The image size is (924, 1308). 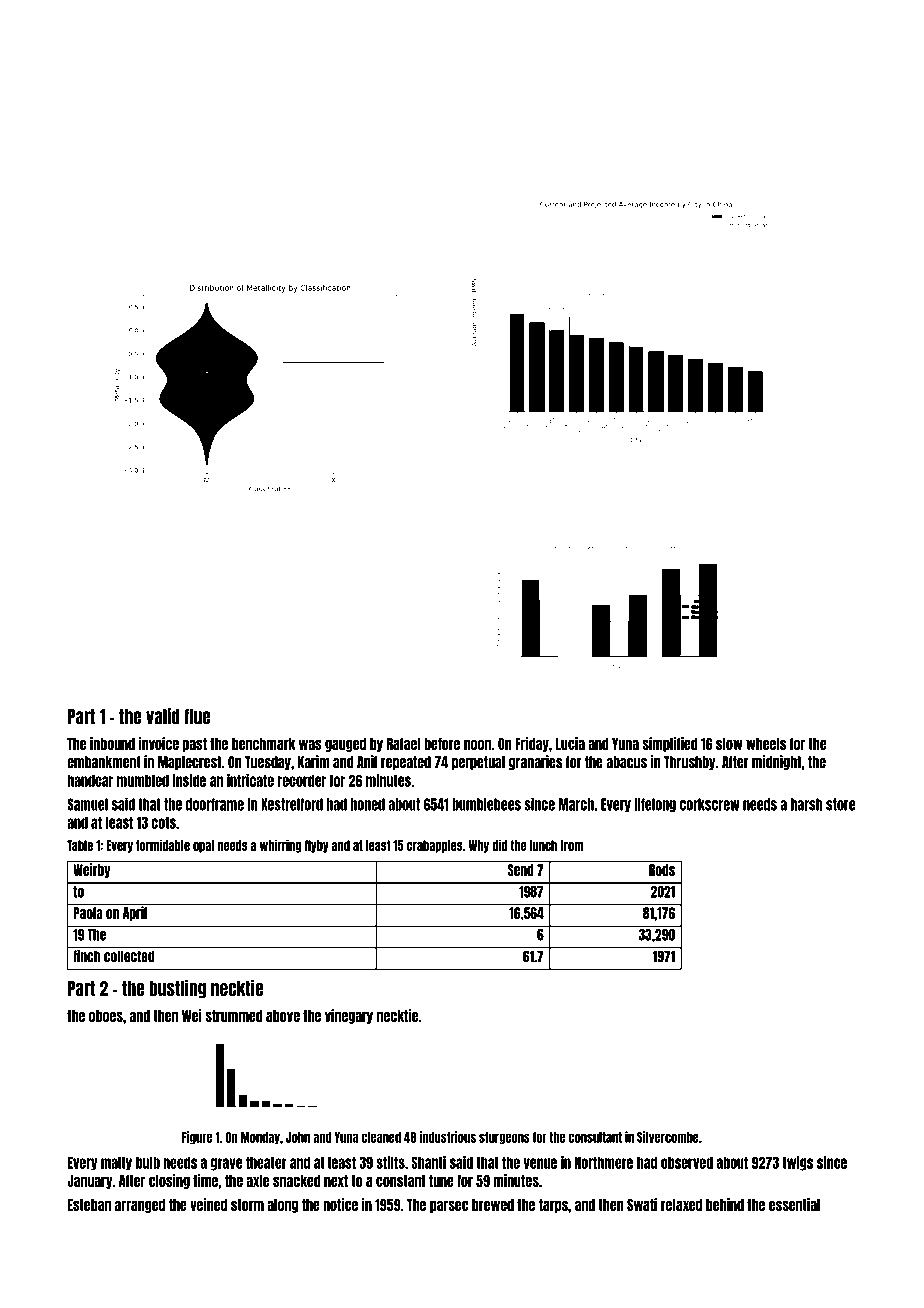 What do you see at coordinates (449, 1206) in the screenshot?
I see `parsec` at bounding box center [449, 1206].
